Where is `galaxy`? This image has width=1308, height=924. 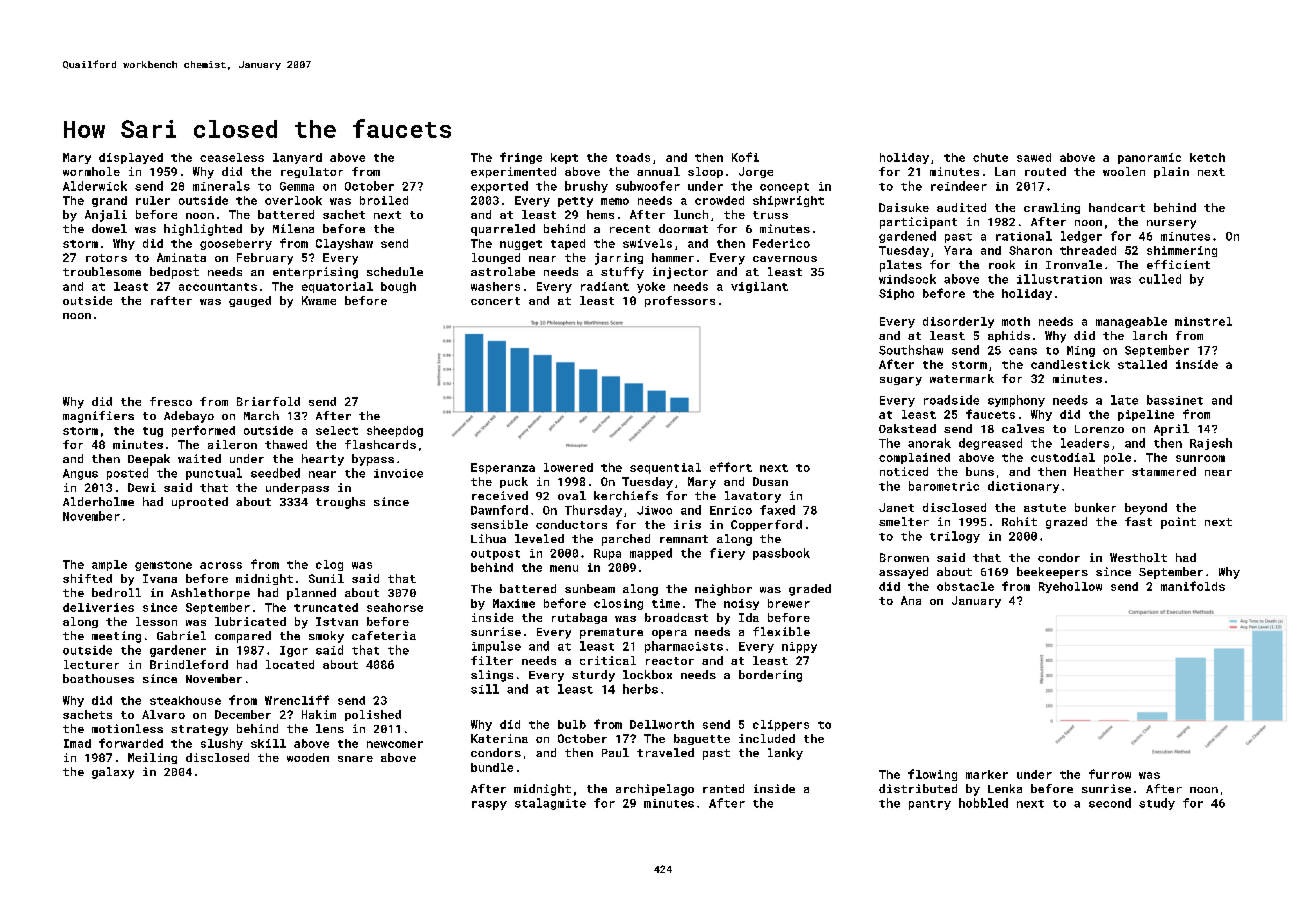
galaxy is located at coordinates (113, 773).
